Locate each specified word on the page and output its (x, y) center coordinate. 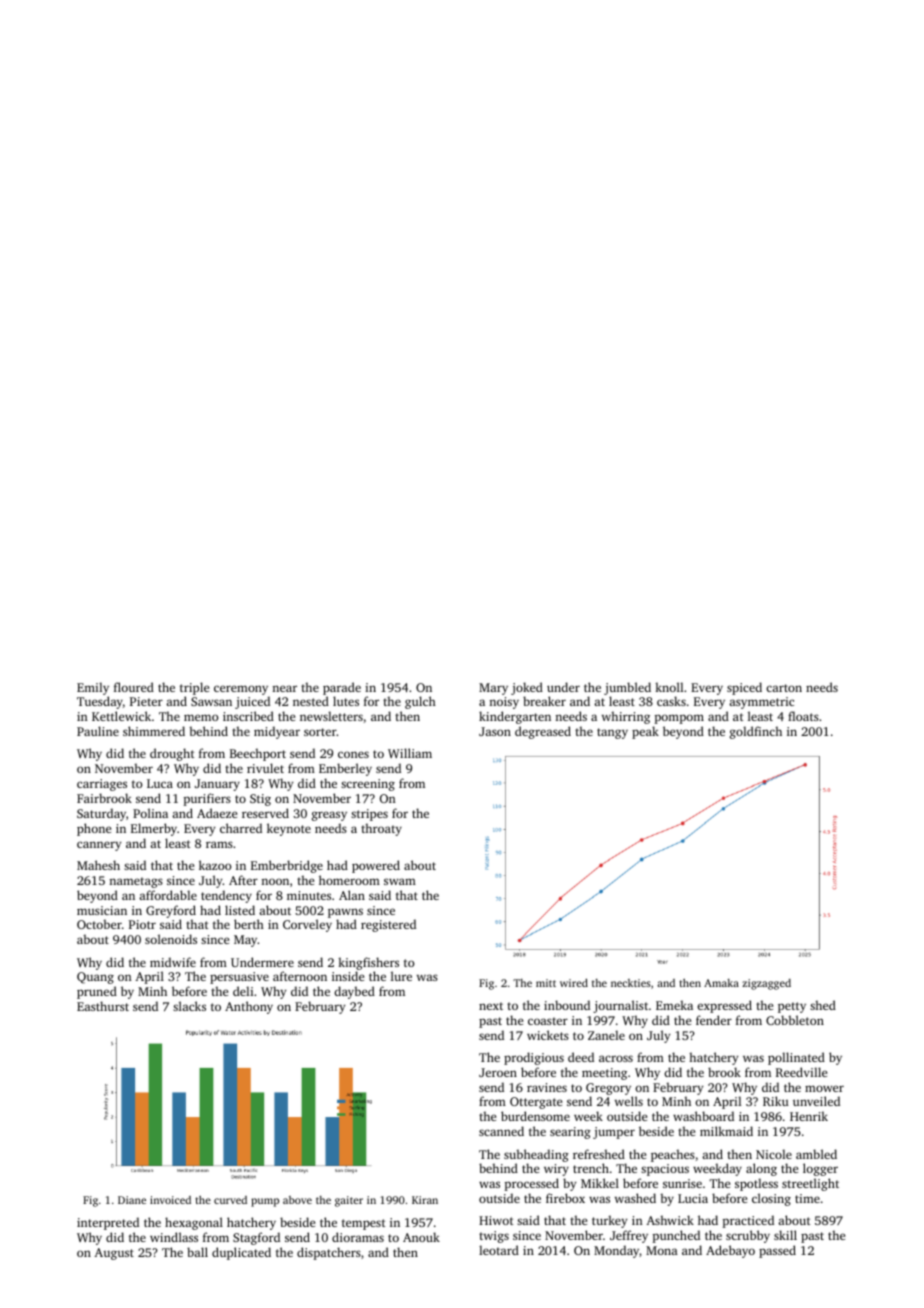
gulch (420, 702)
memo (201, 717)
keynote (289, 829)
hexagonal (194, 1223)
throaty (381, 829)
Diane (132, 1200)
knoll (669, 687)
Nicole (774, 1154)
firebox (565, 1198)
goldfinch (756, 732)
